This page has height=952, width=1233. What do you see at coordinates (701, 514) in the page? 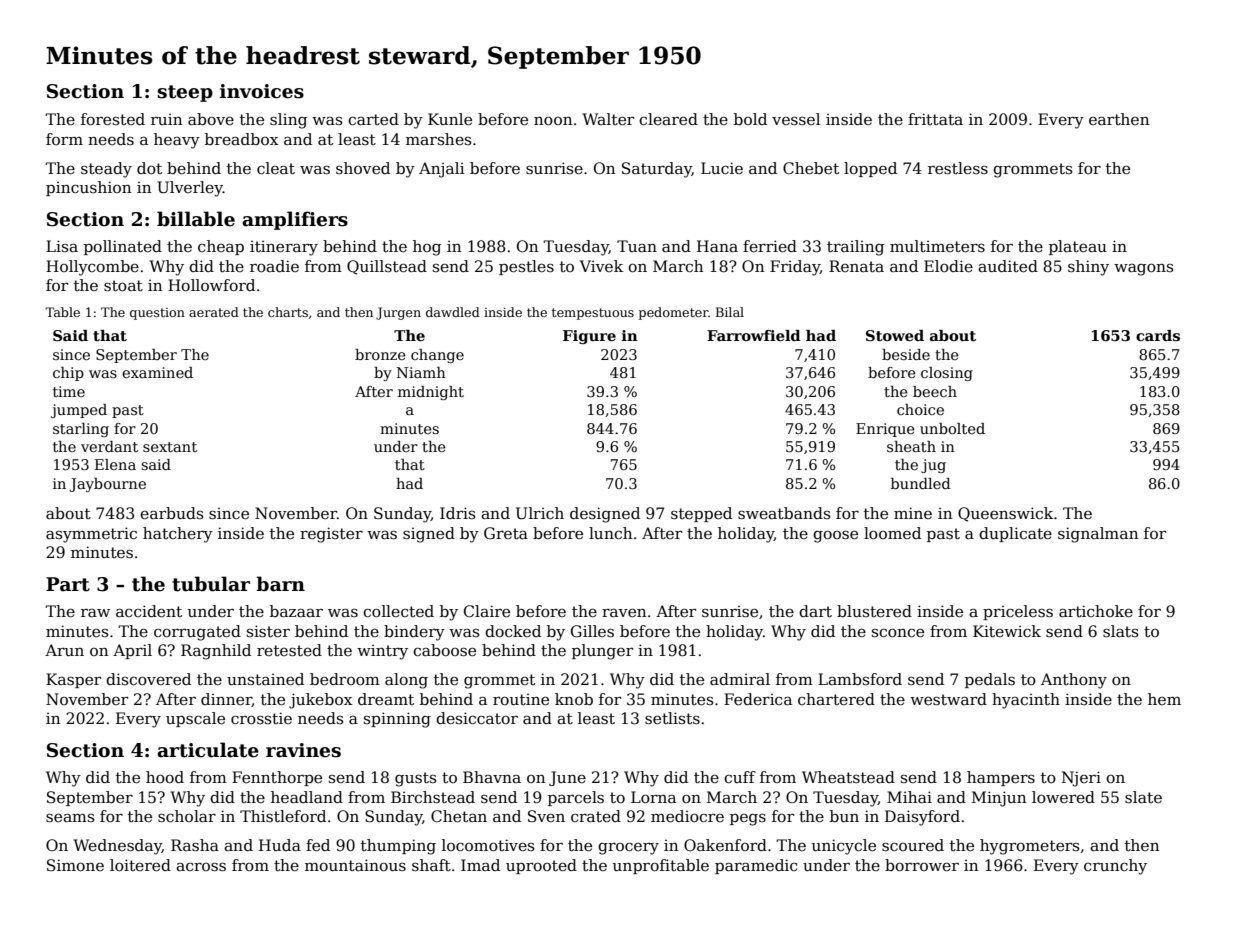
I see `stepped` at bounding box center [701, 514].
